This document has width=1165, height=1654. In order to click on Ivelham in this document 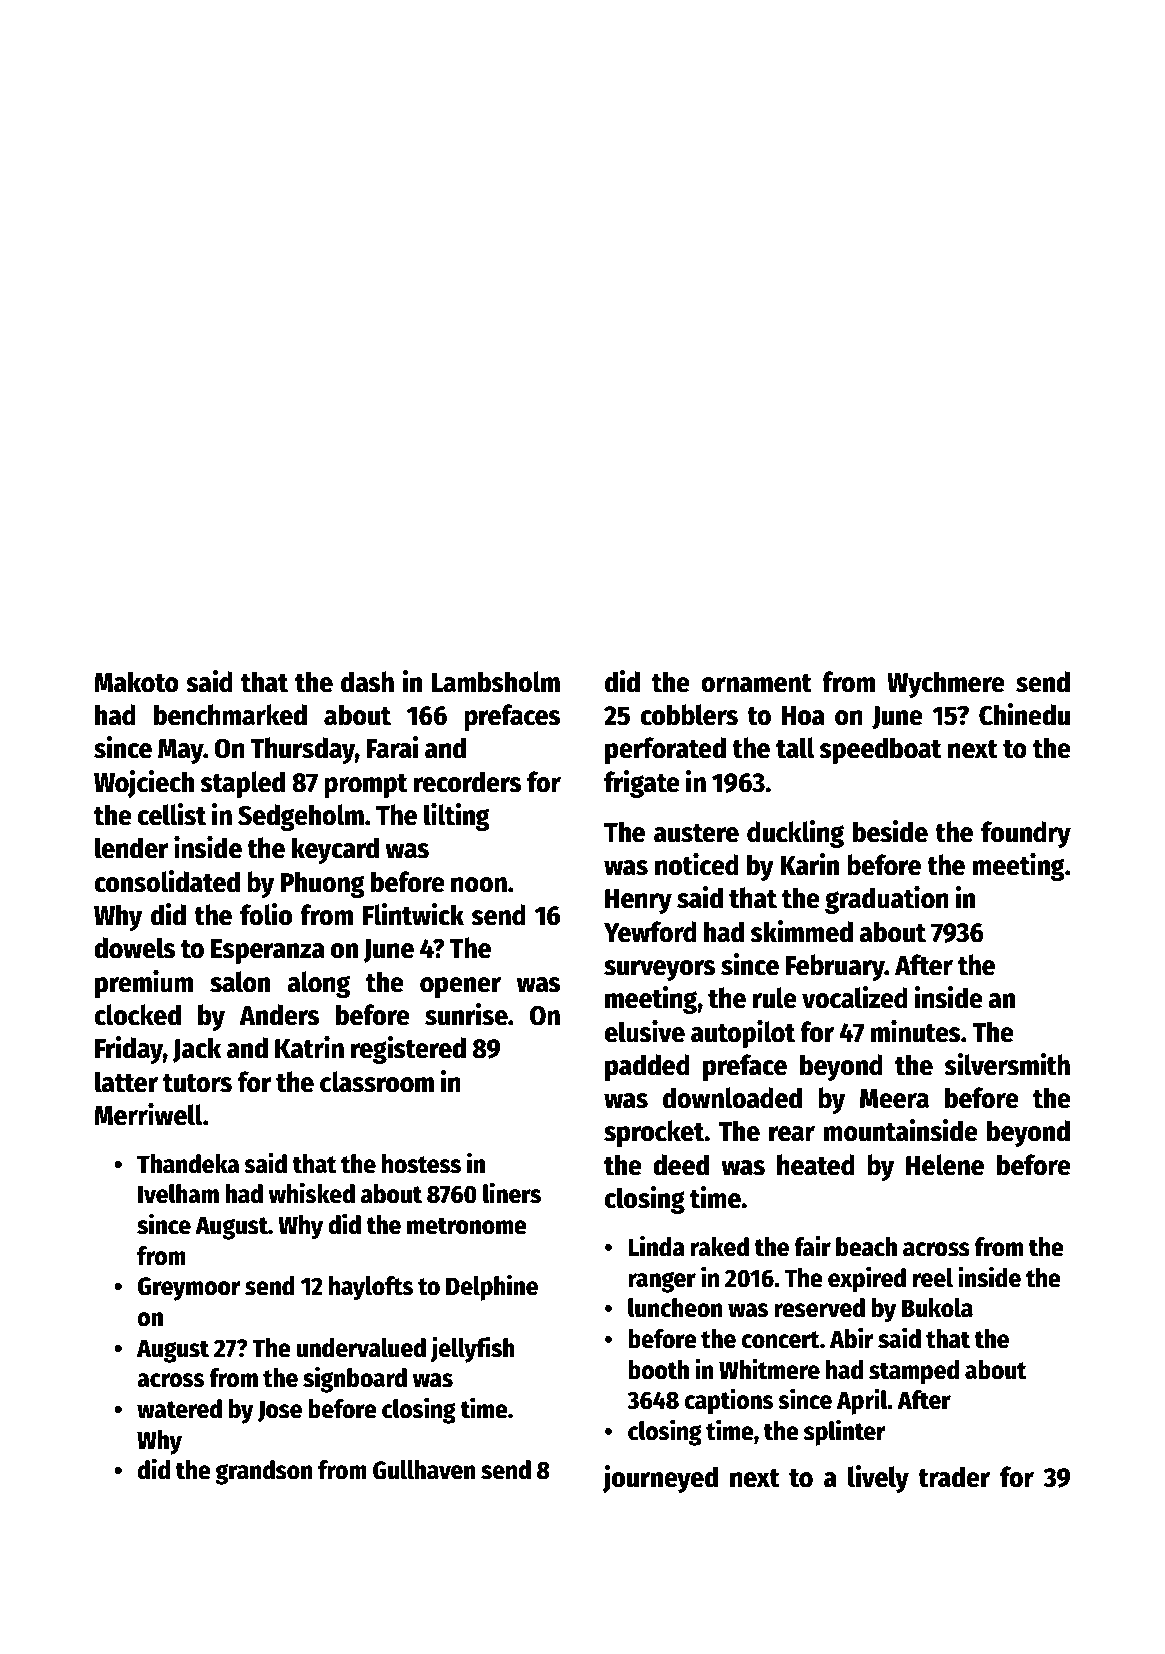, I will do `click(178, 1194)`.
